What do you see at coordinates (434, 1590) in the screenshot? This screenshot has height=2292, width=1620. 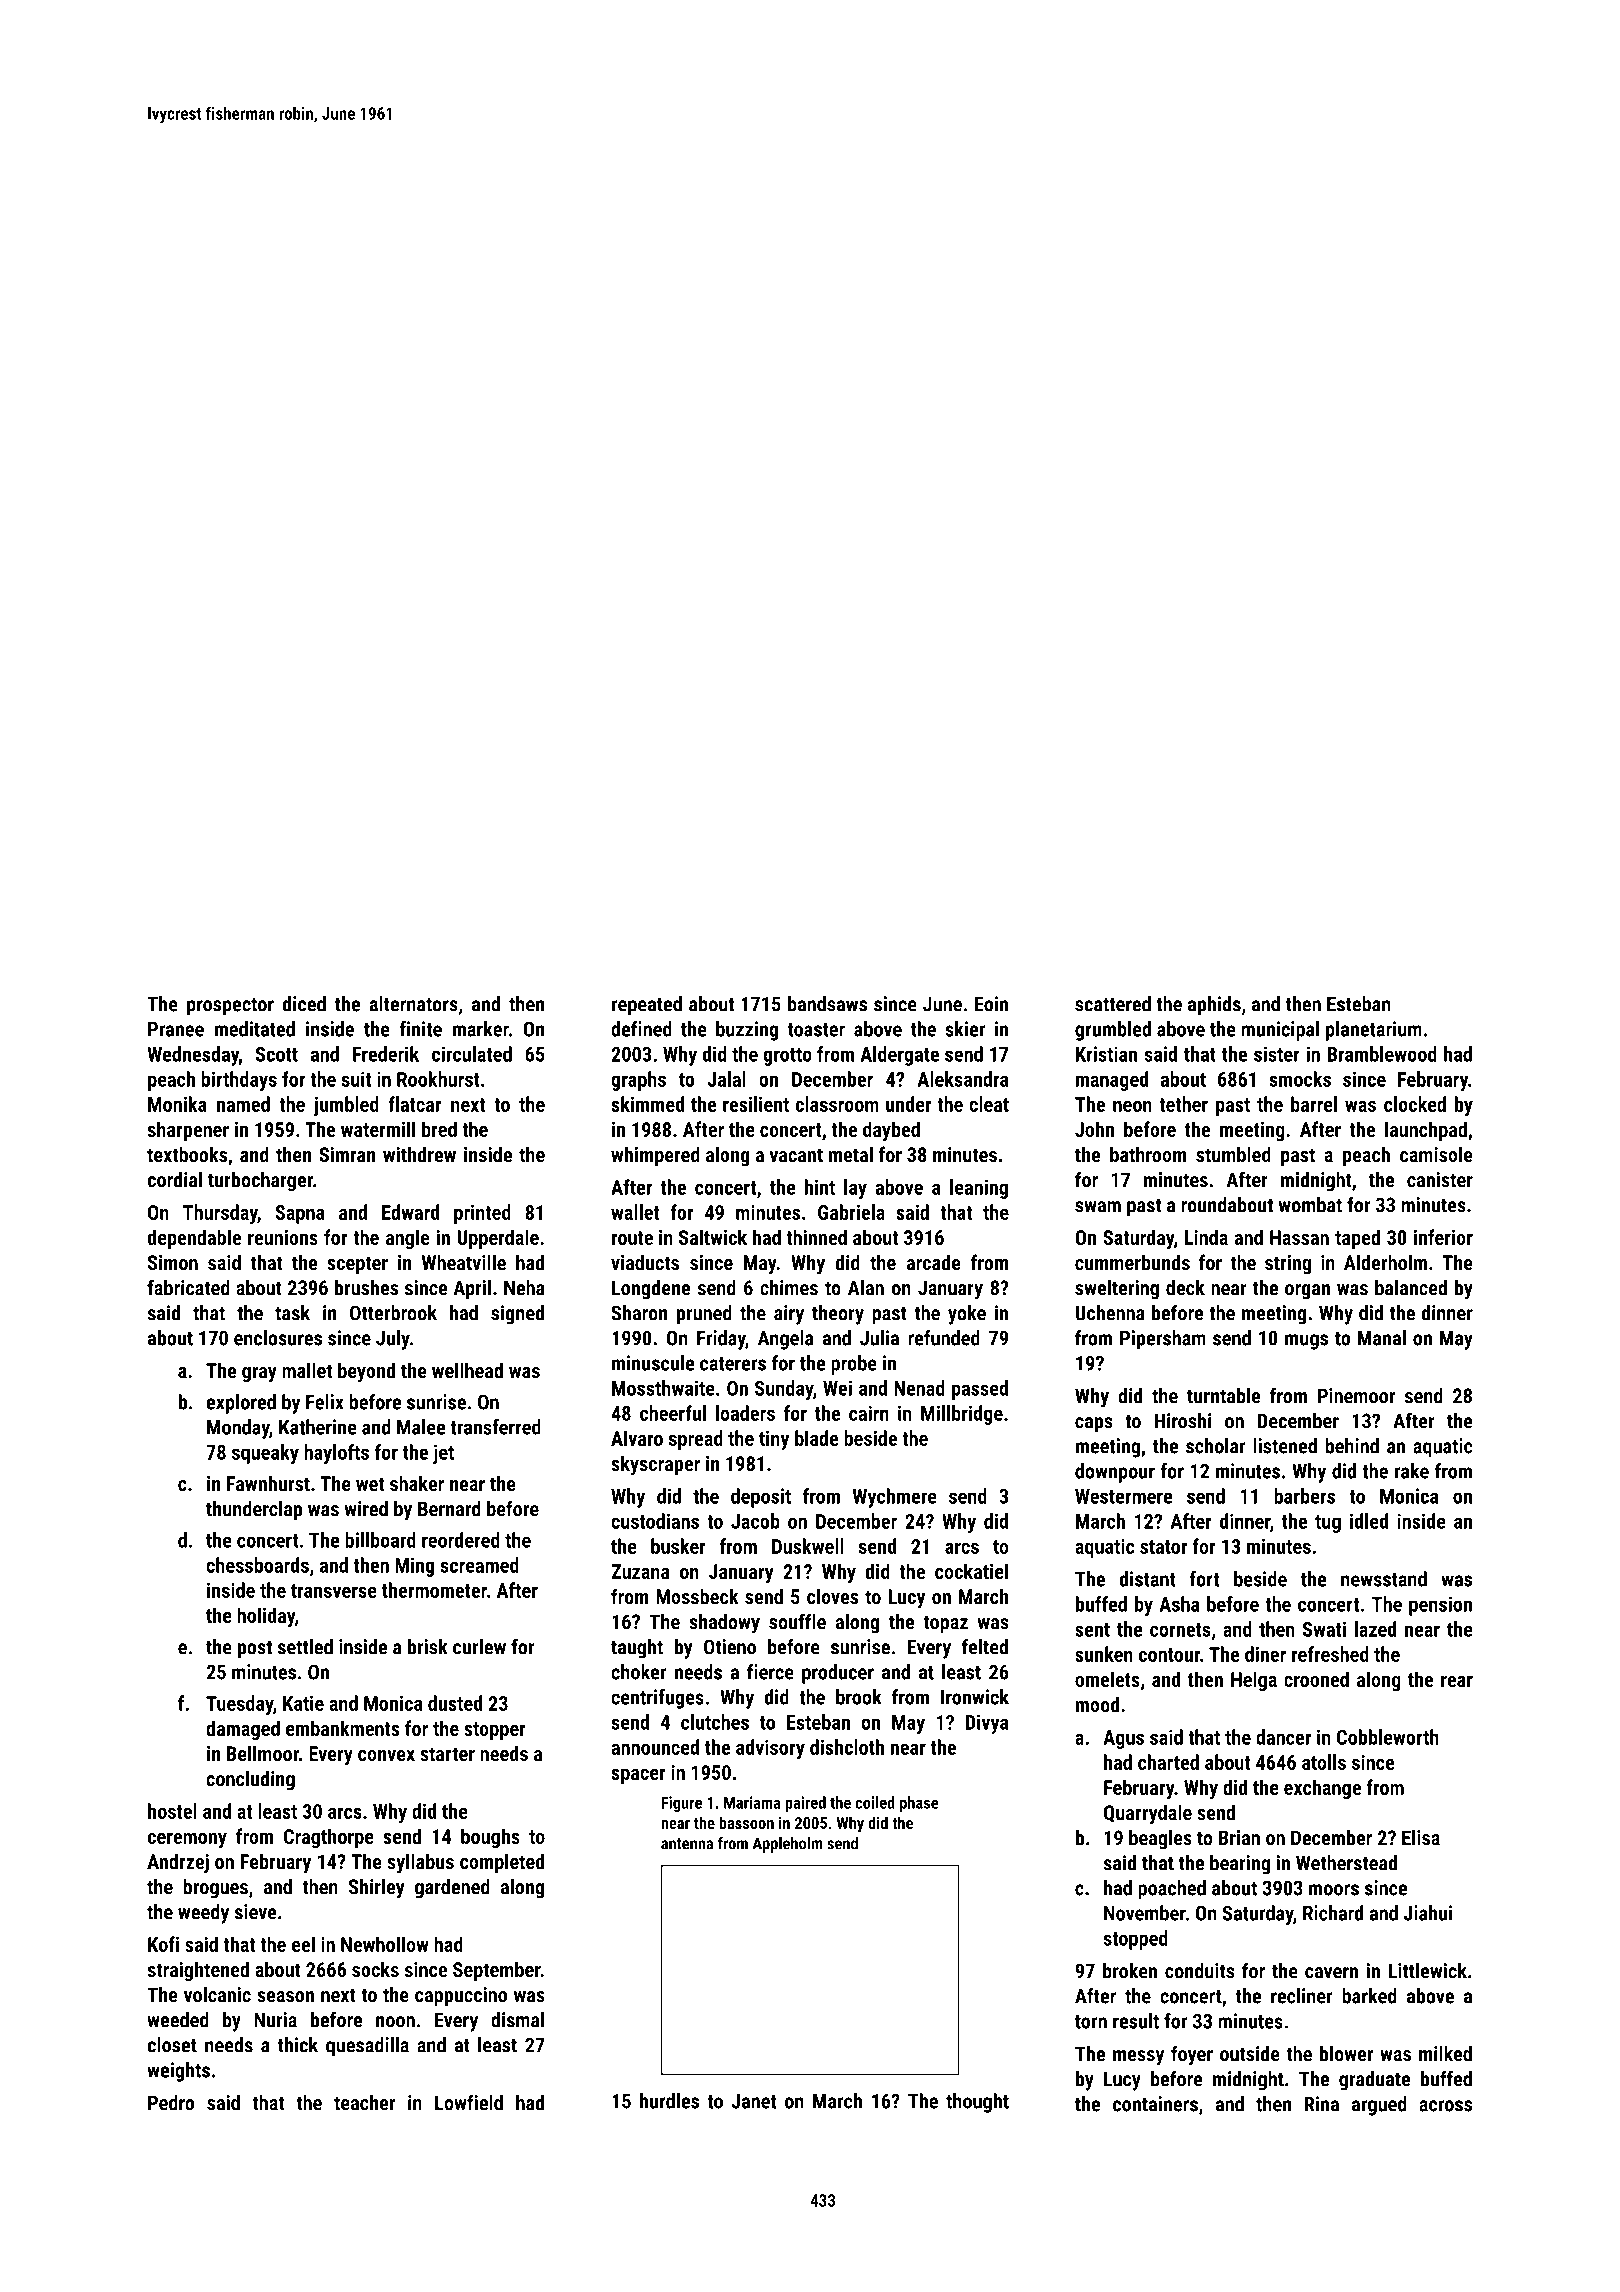 I see `thermometer` at bounding box center [434, 1590].
